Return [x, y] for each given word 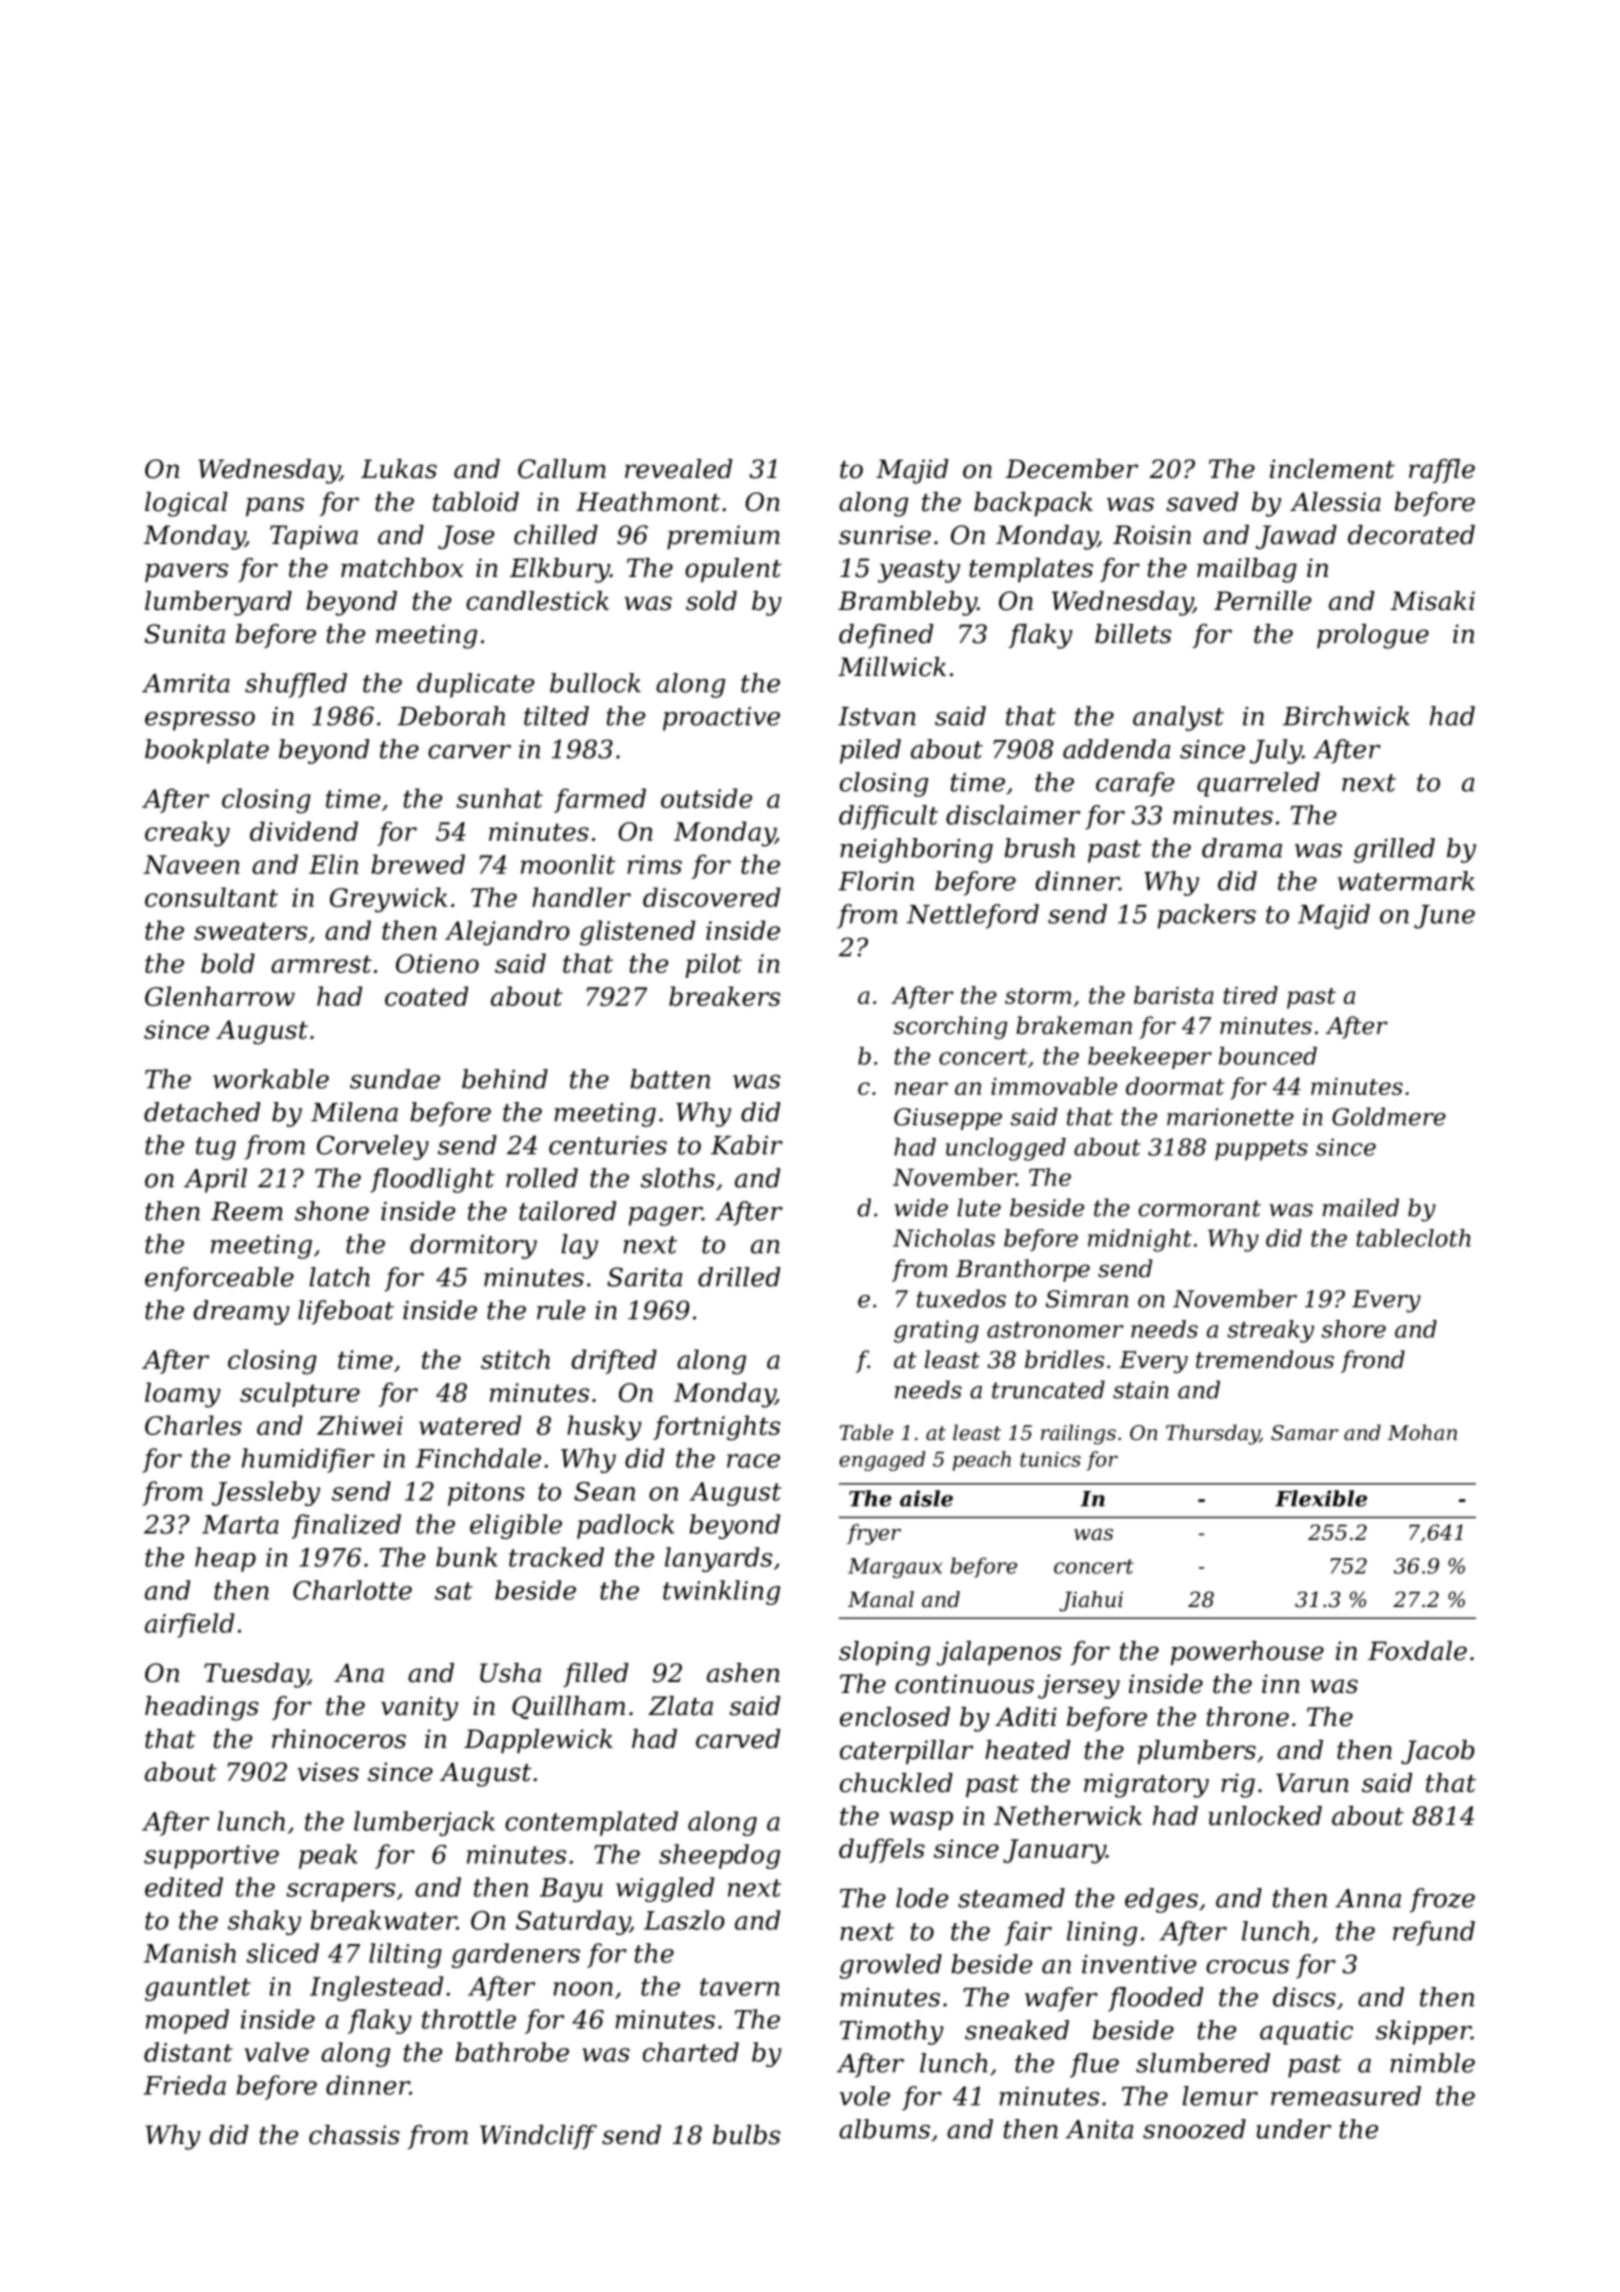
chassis [354, 2135]
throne [1248, 1717]
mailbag [1247, 570]
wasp [921, 1820]
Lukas [399, 469]
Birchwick [1346, 716]
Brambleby [907, 603]
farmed [600, 800]
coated [426, 996]
